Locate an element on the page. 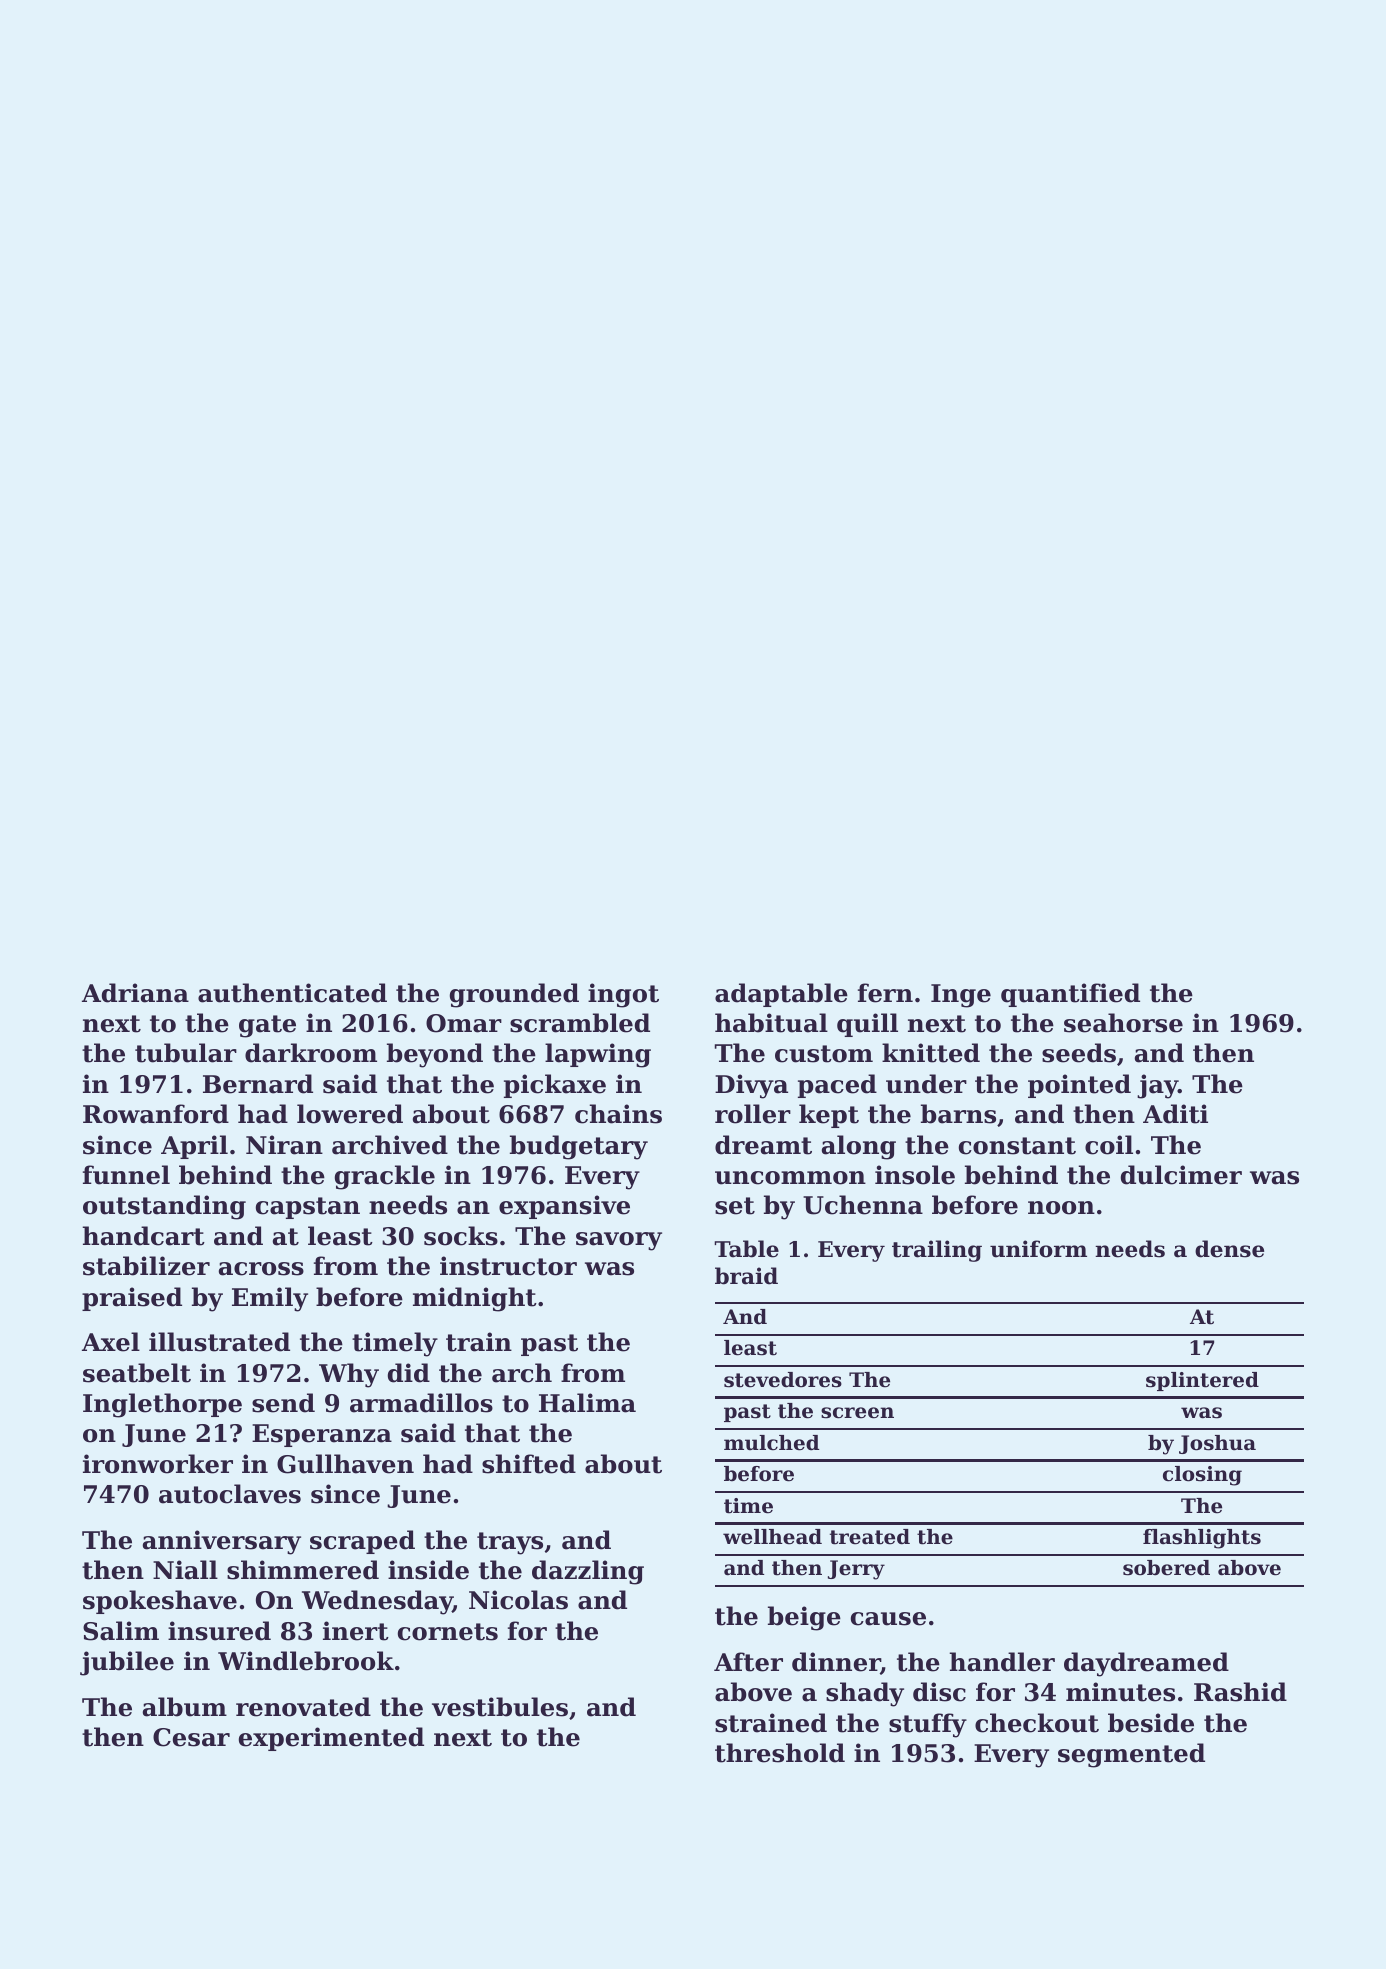  fern is located at coordinates (885, 993).
